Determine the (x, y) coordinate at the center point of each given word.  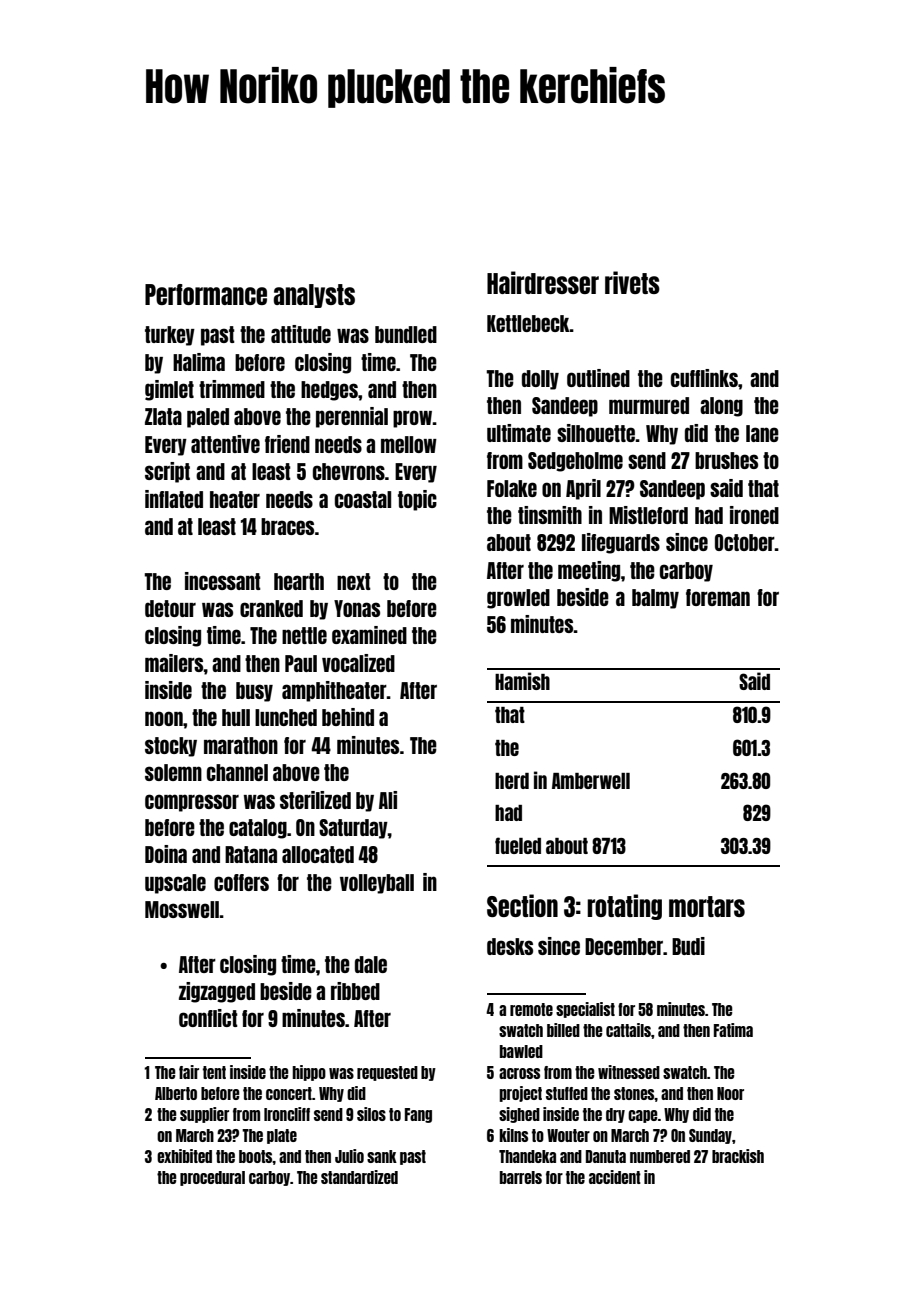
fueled (518, 845)
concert (289, 1093)
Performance (206, 294)
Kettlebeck (528, 323)
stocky (171, 747)
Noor (730, 1093)
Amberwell (591, 781)
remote (531, 1009)
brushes (726, 460)
